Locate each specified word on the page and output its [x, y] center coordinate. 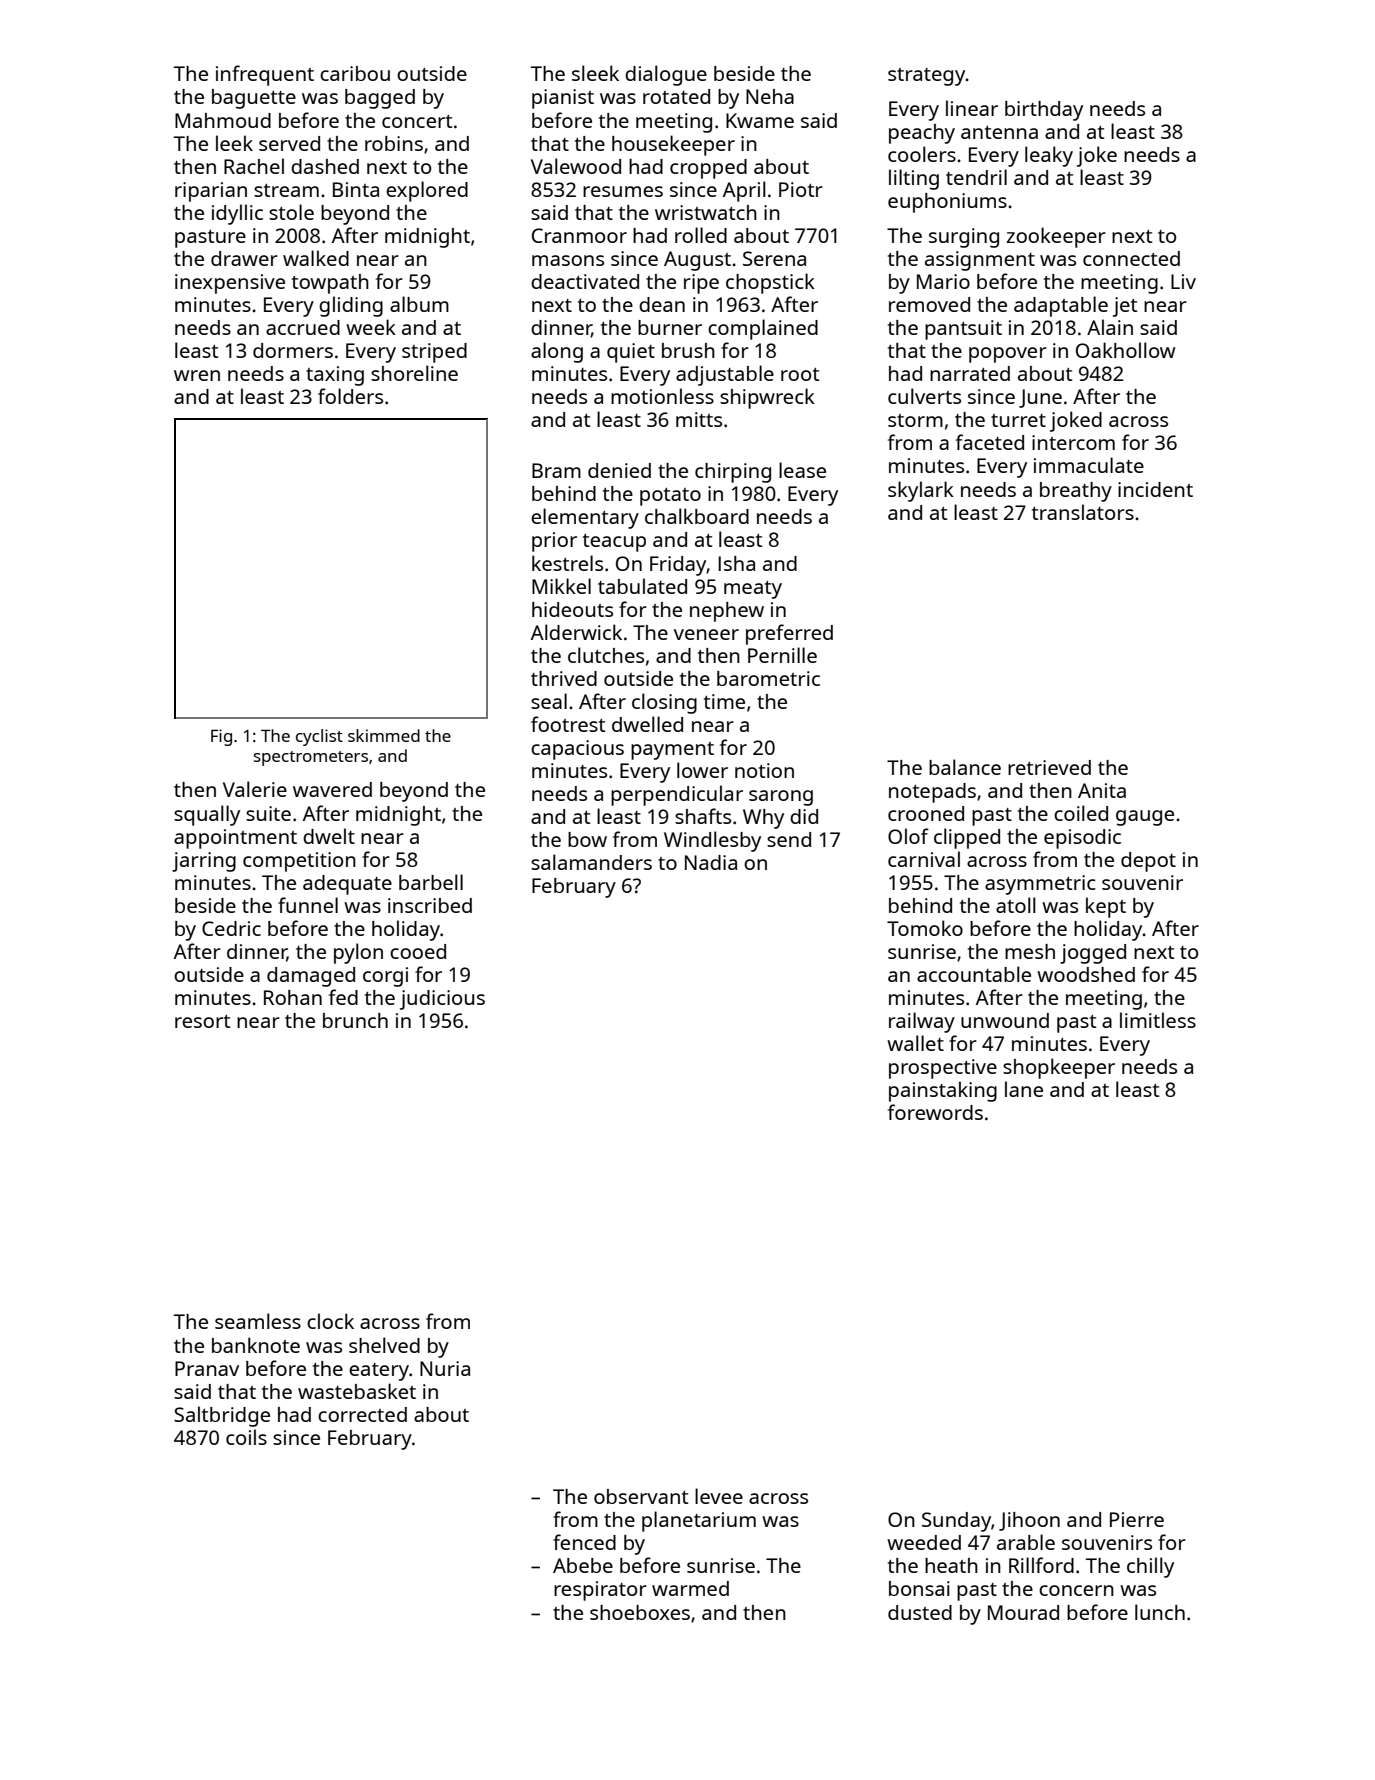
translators [1083, 512]
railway [922, 1022]
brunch [355, 1020]
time [724, 701]
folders [350, 396]
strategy [927, 77]
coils [246, 1437]
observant [641, 1496]
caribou [355, 73]
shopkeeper [1059, 1068]
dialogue [666, 75]
